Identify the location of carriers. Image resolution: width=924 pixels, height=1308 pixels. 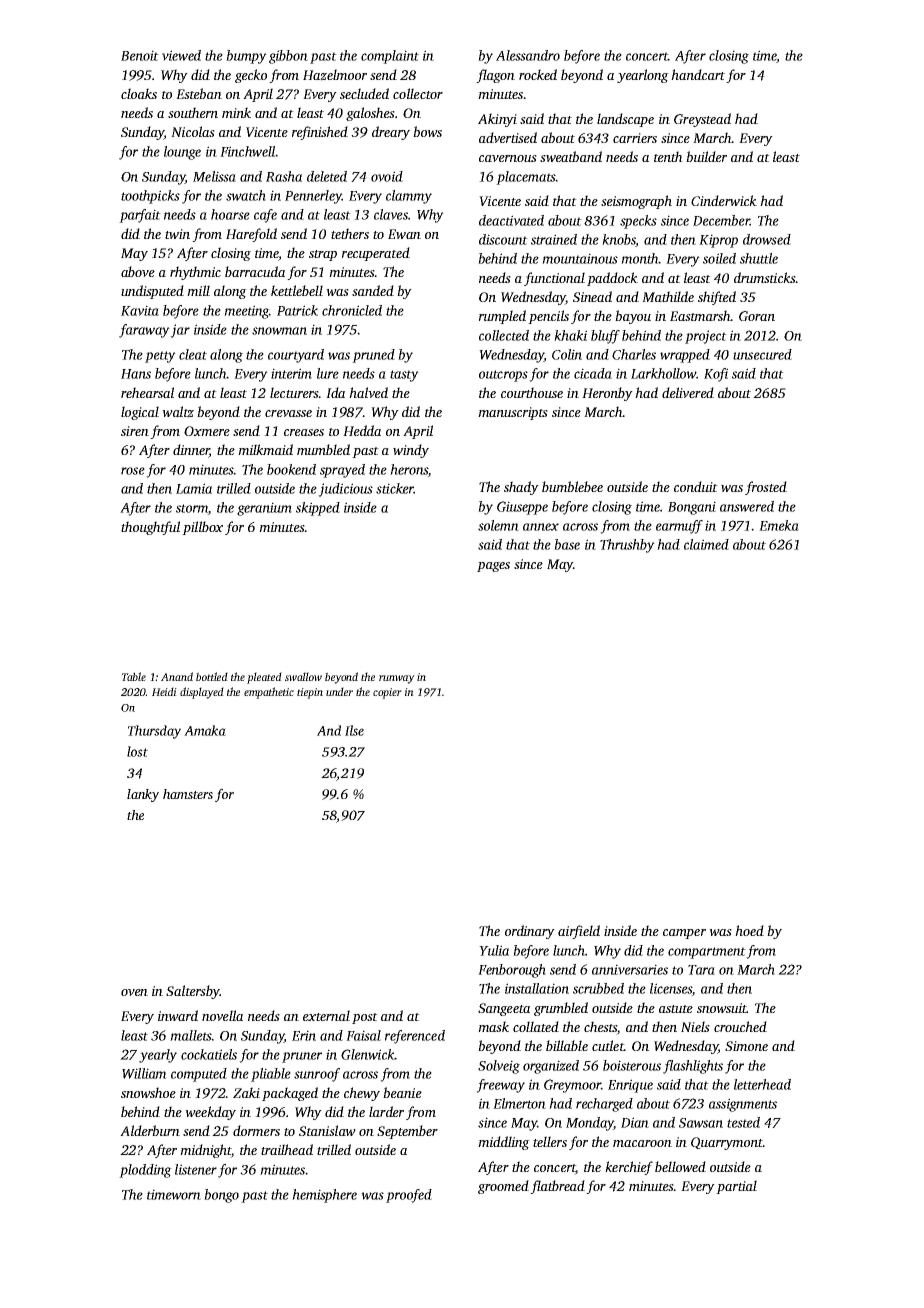
(635, 138).
